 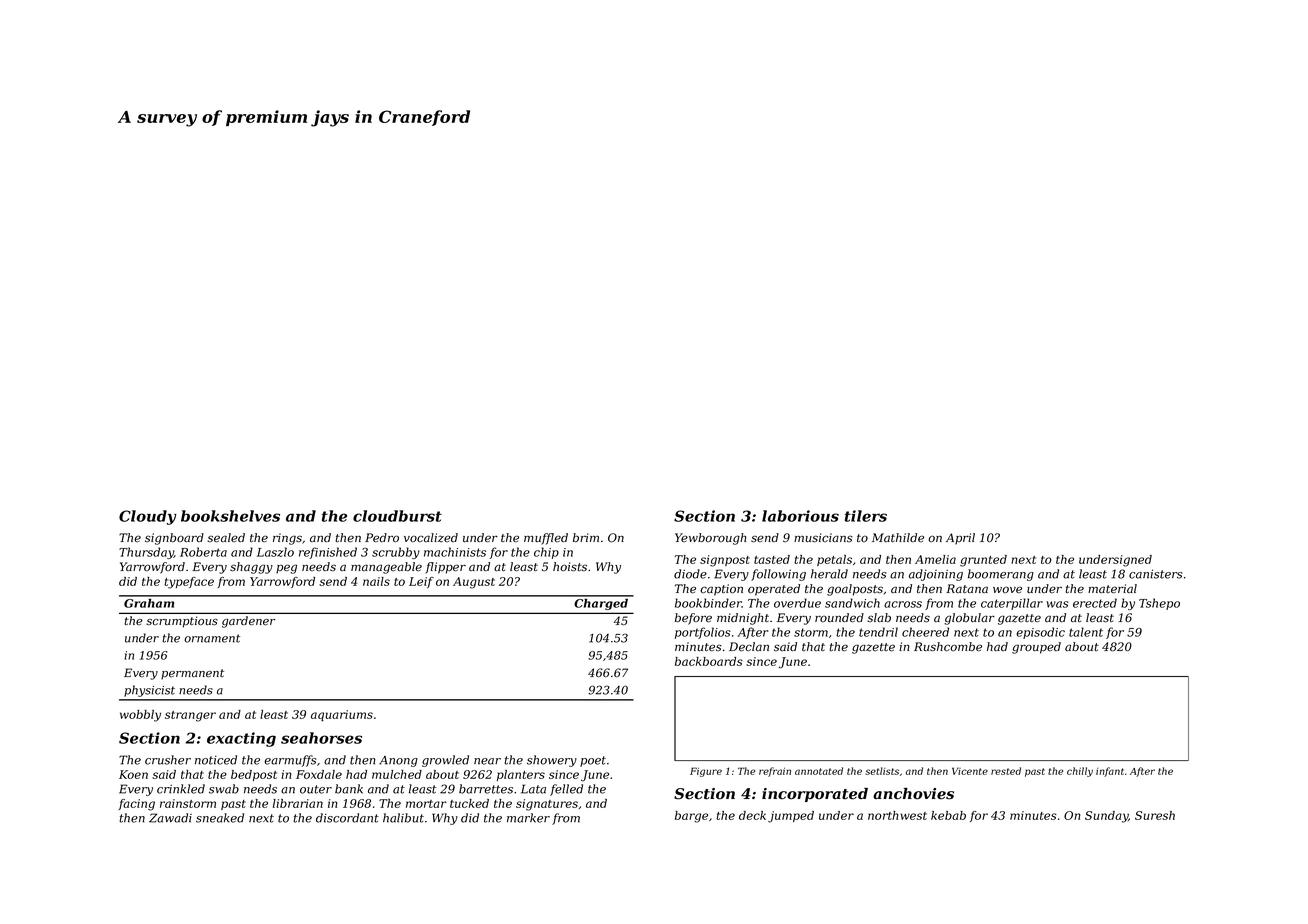 What do you see at coordinates (1001, 575) in the page?
I see `boomerang` at bounding box center [1001, 575].
